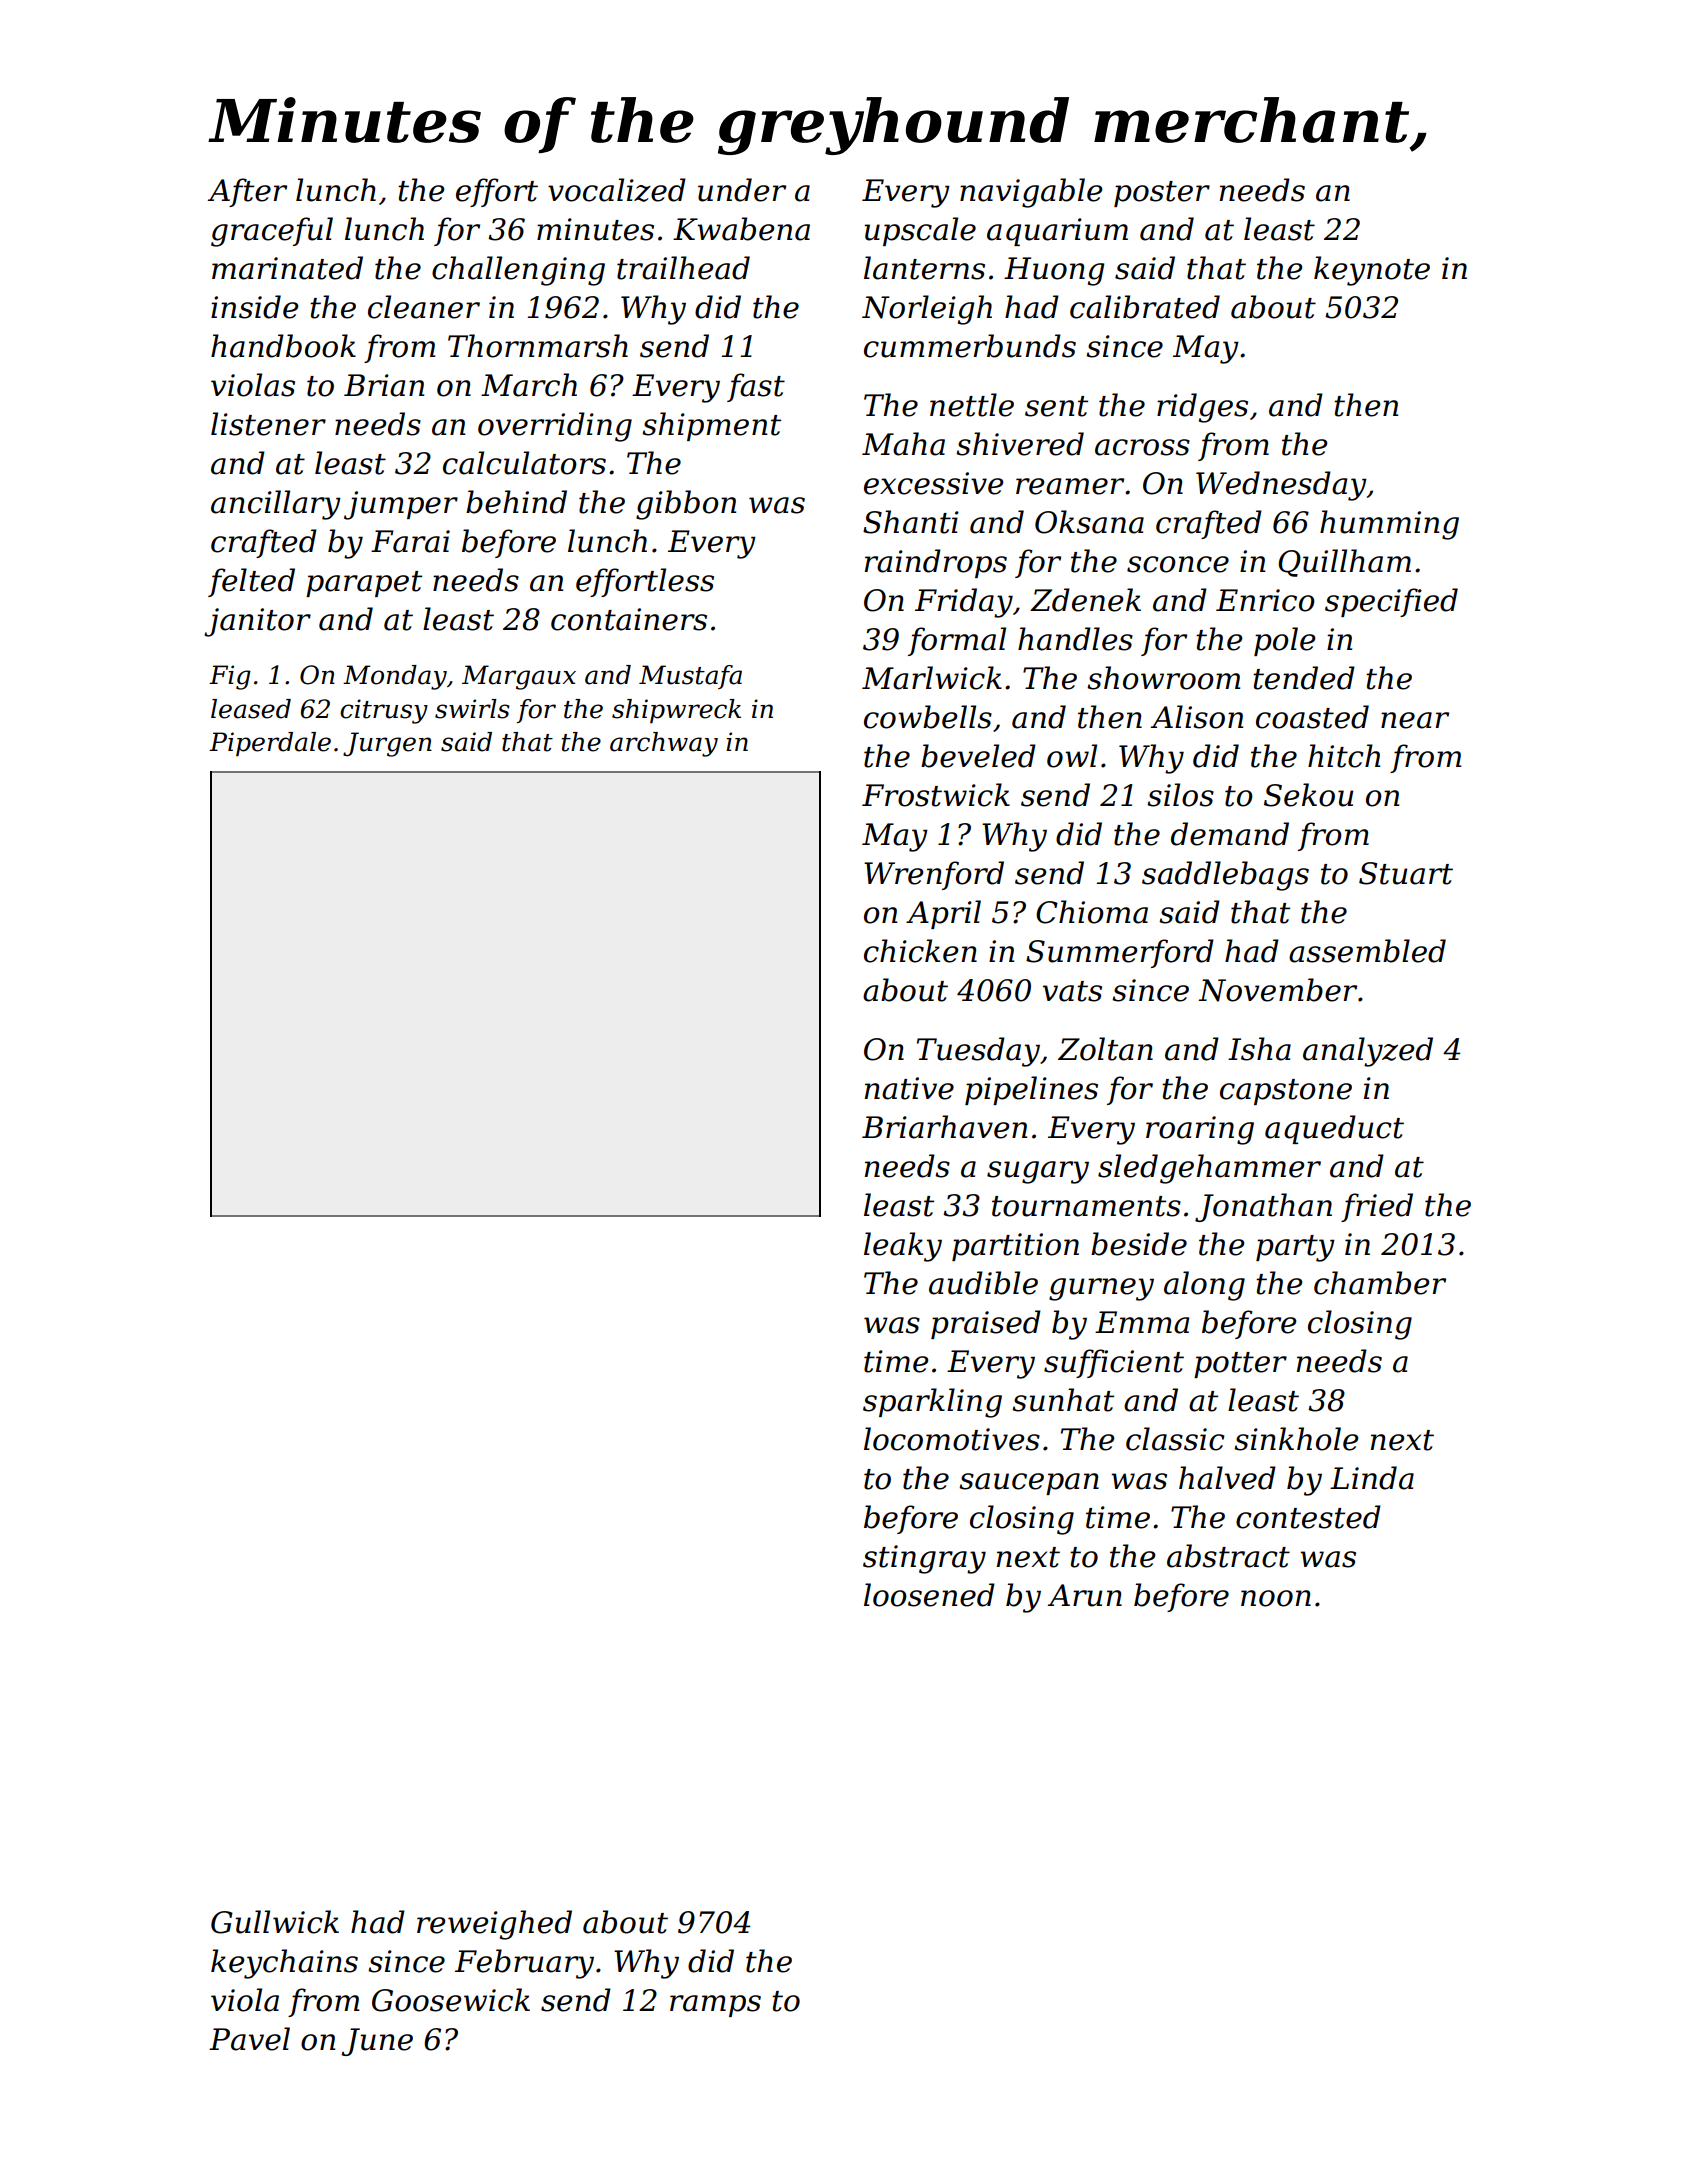  Describe the element at coordinates (617, 190) in the screenshot. I see `vocalized` at that location.
